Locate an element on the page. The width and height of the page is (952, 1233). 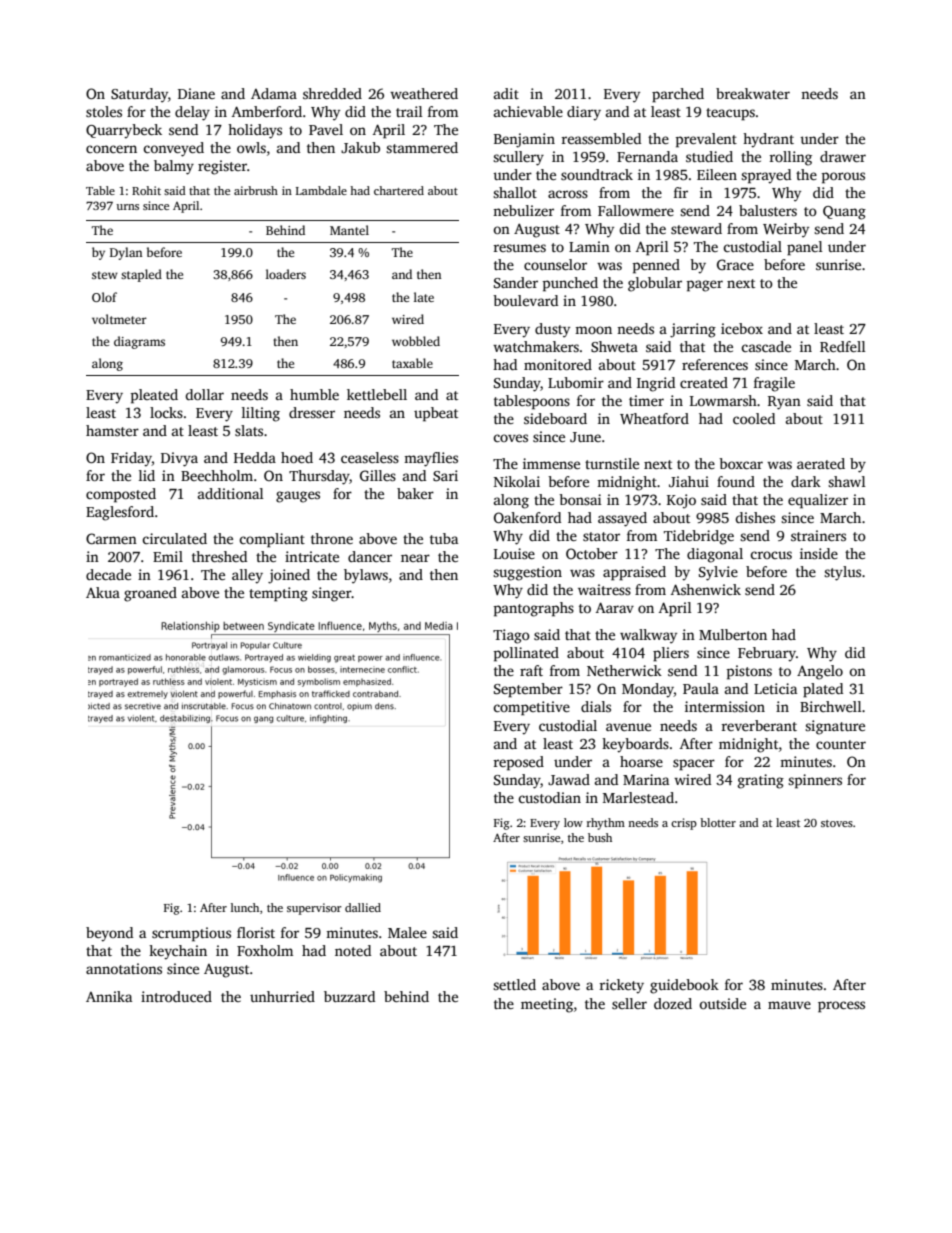
adit is located at coordinates (506, 93).
